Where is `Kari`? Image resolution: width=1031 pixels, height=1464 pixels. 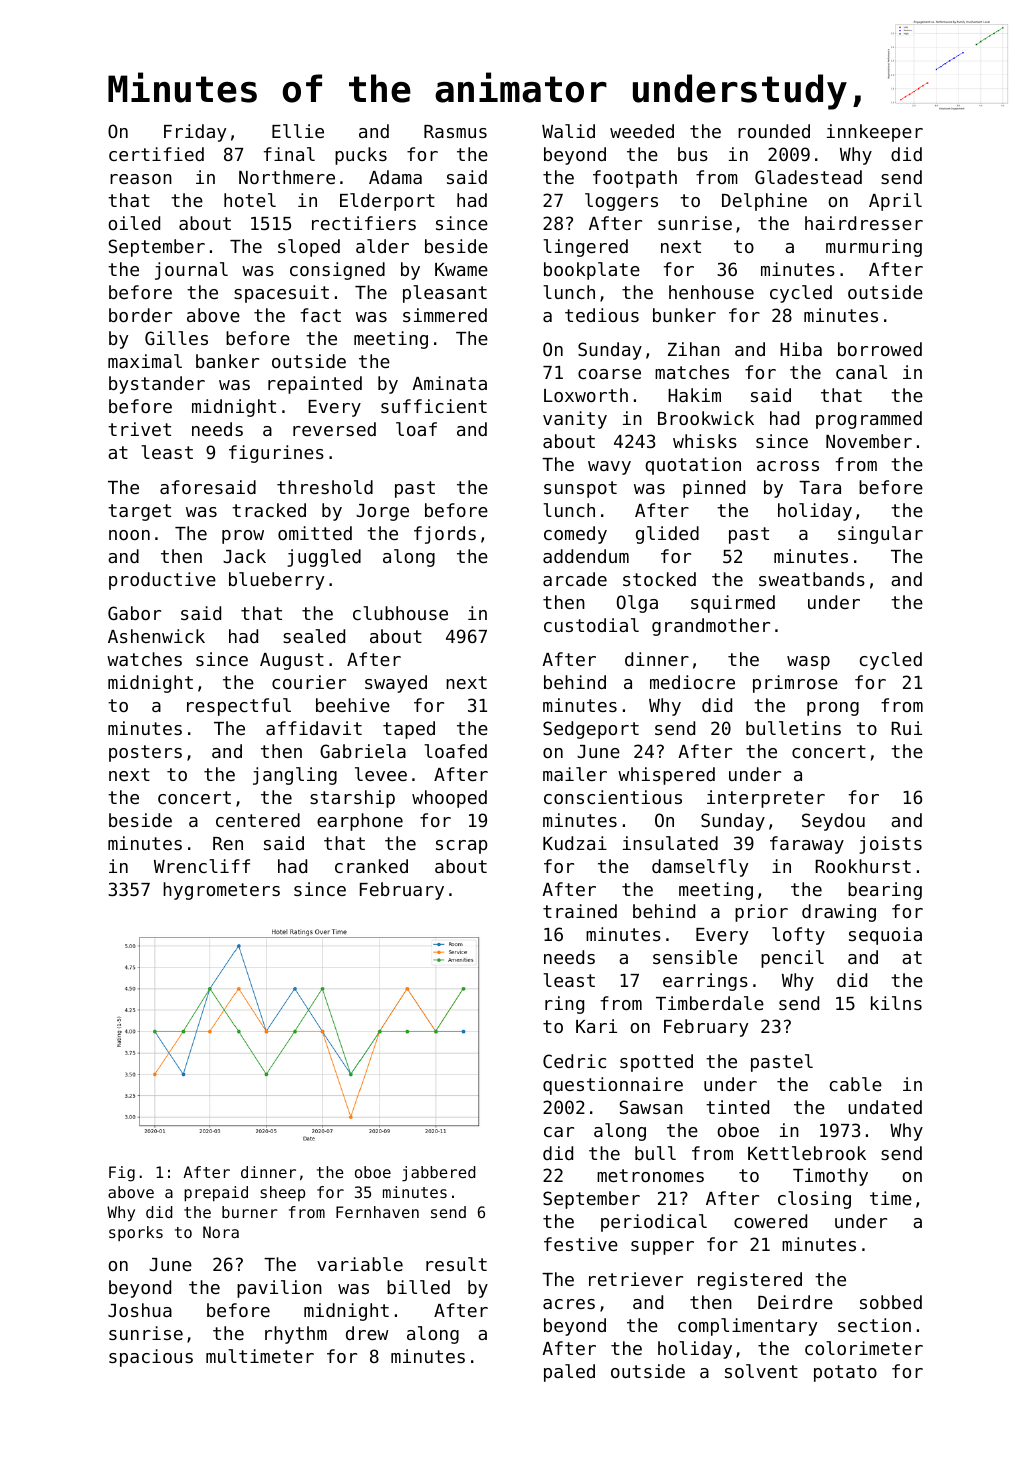 Kari is located at coordinates (596, 1026).
